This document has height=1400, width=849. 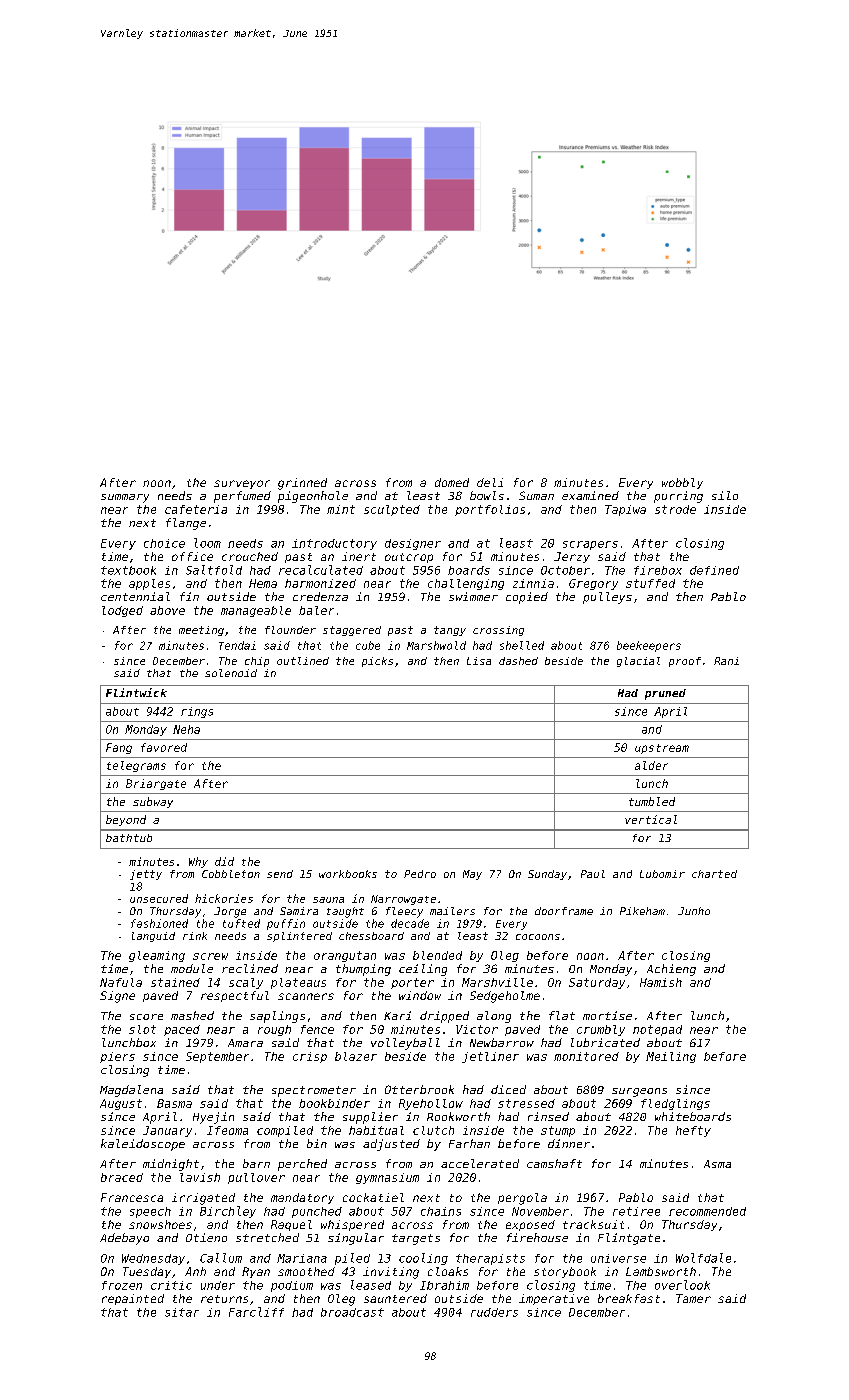 I want to click on lodged, so click(x=122, y=611).
